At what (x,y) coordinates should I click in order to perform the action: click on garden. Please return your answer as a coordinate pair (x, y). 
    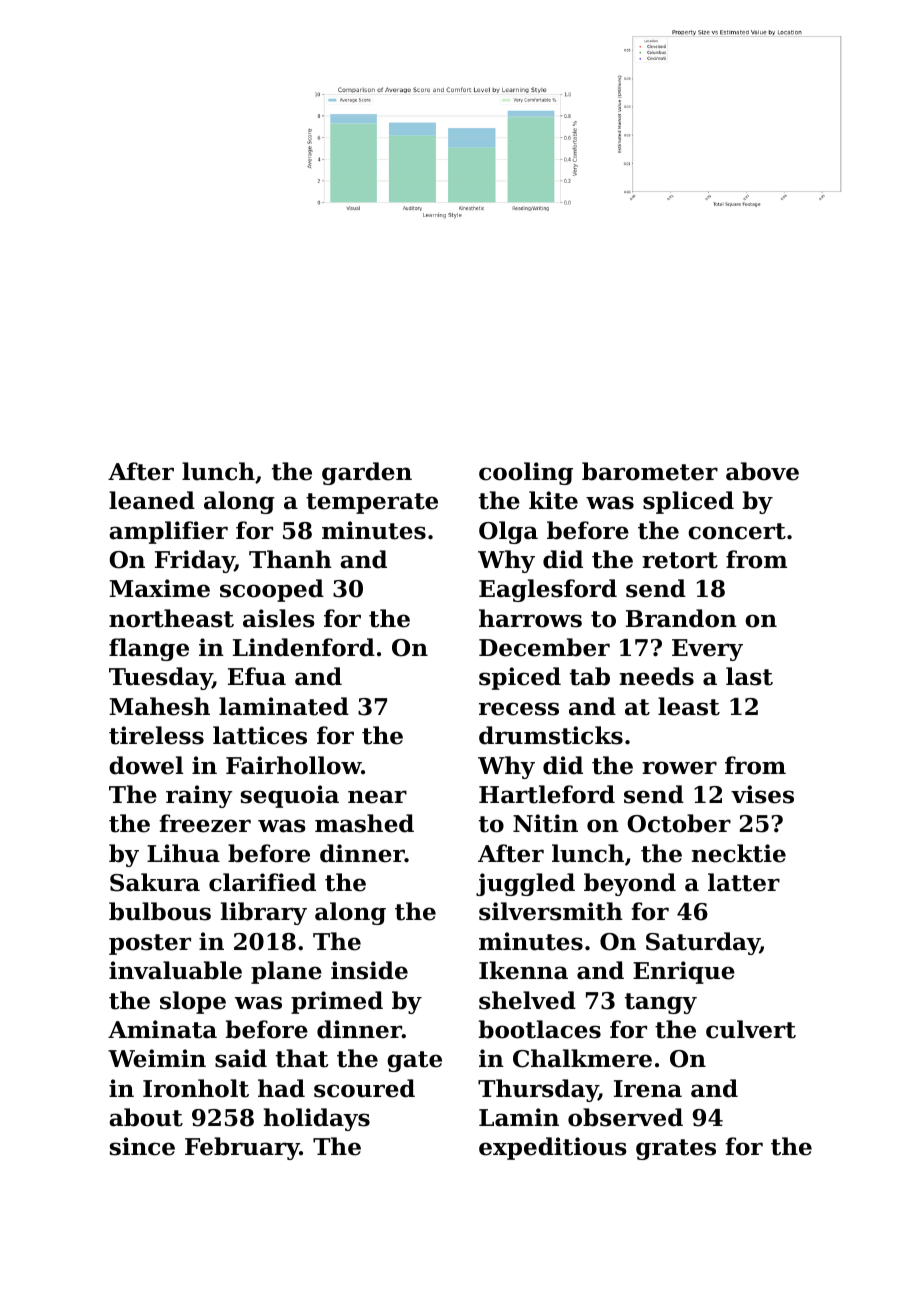
    Looking at the image, I should click on (367, 473).
